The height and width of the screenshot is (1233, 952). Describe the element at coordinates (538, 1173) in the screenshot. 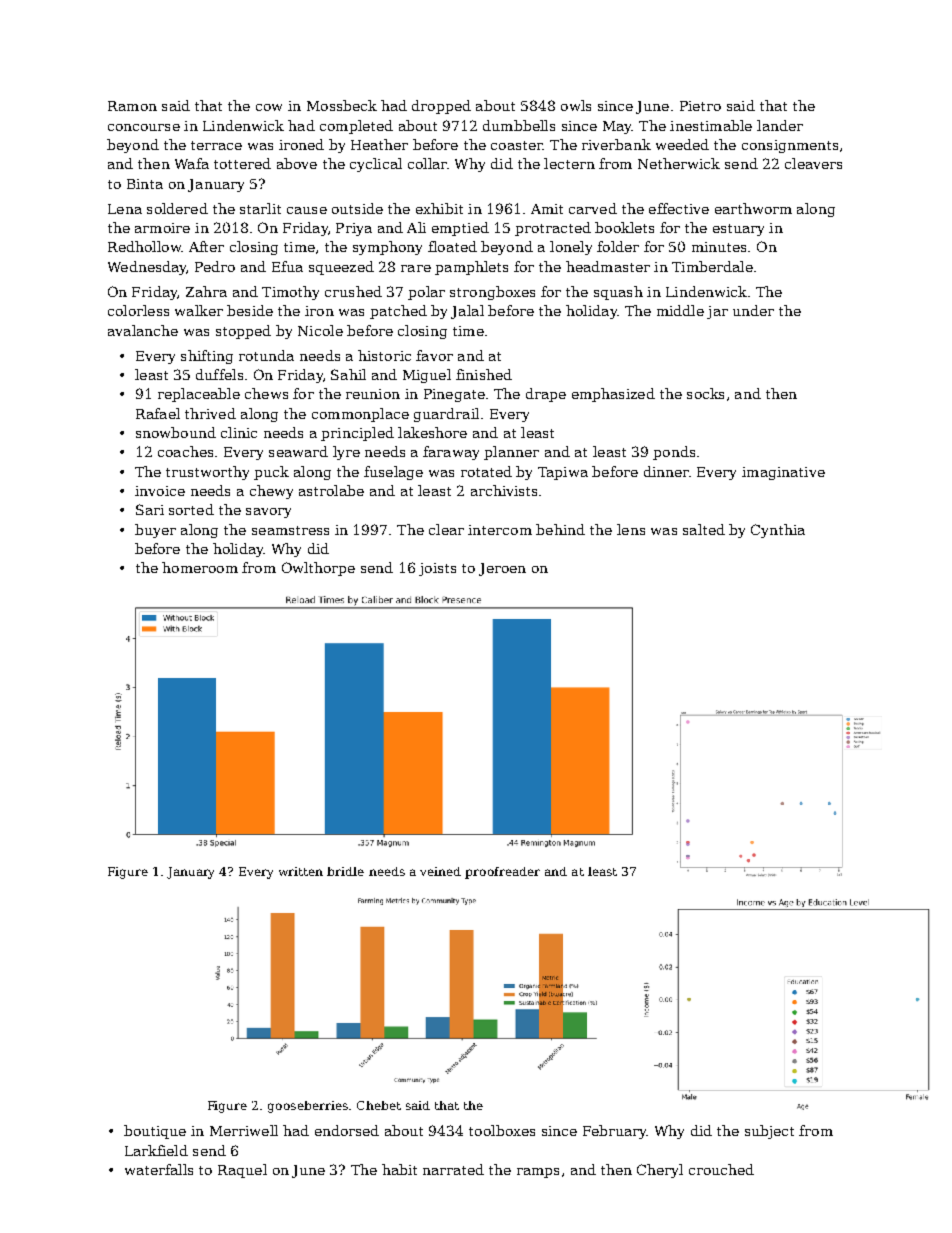

I see `ramps` at that location.
